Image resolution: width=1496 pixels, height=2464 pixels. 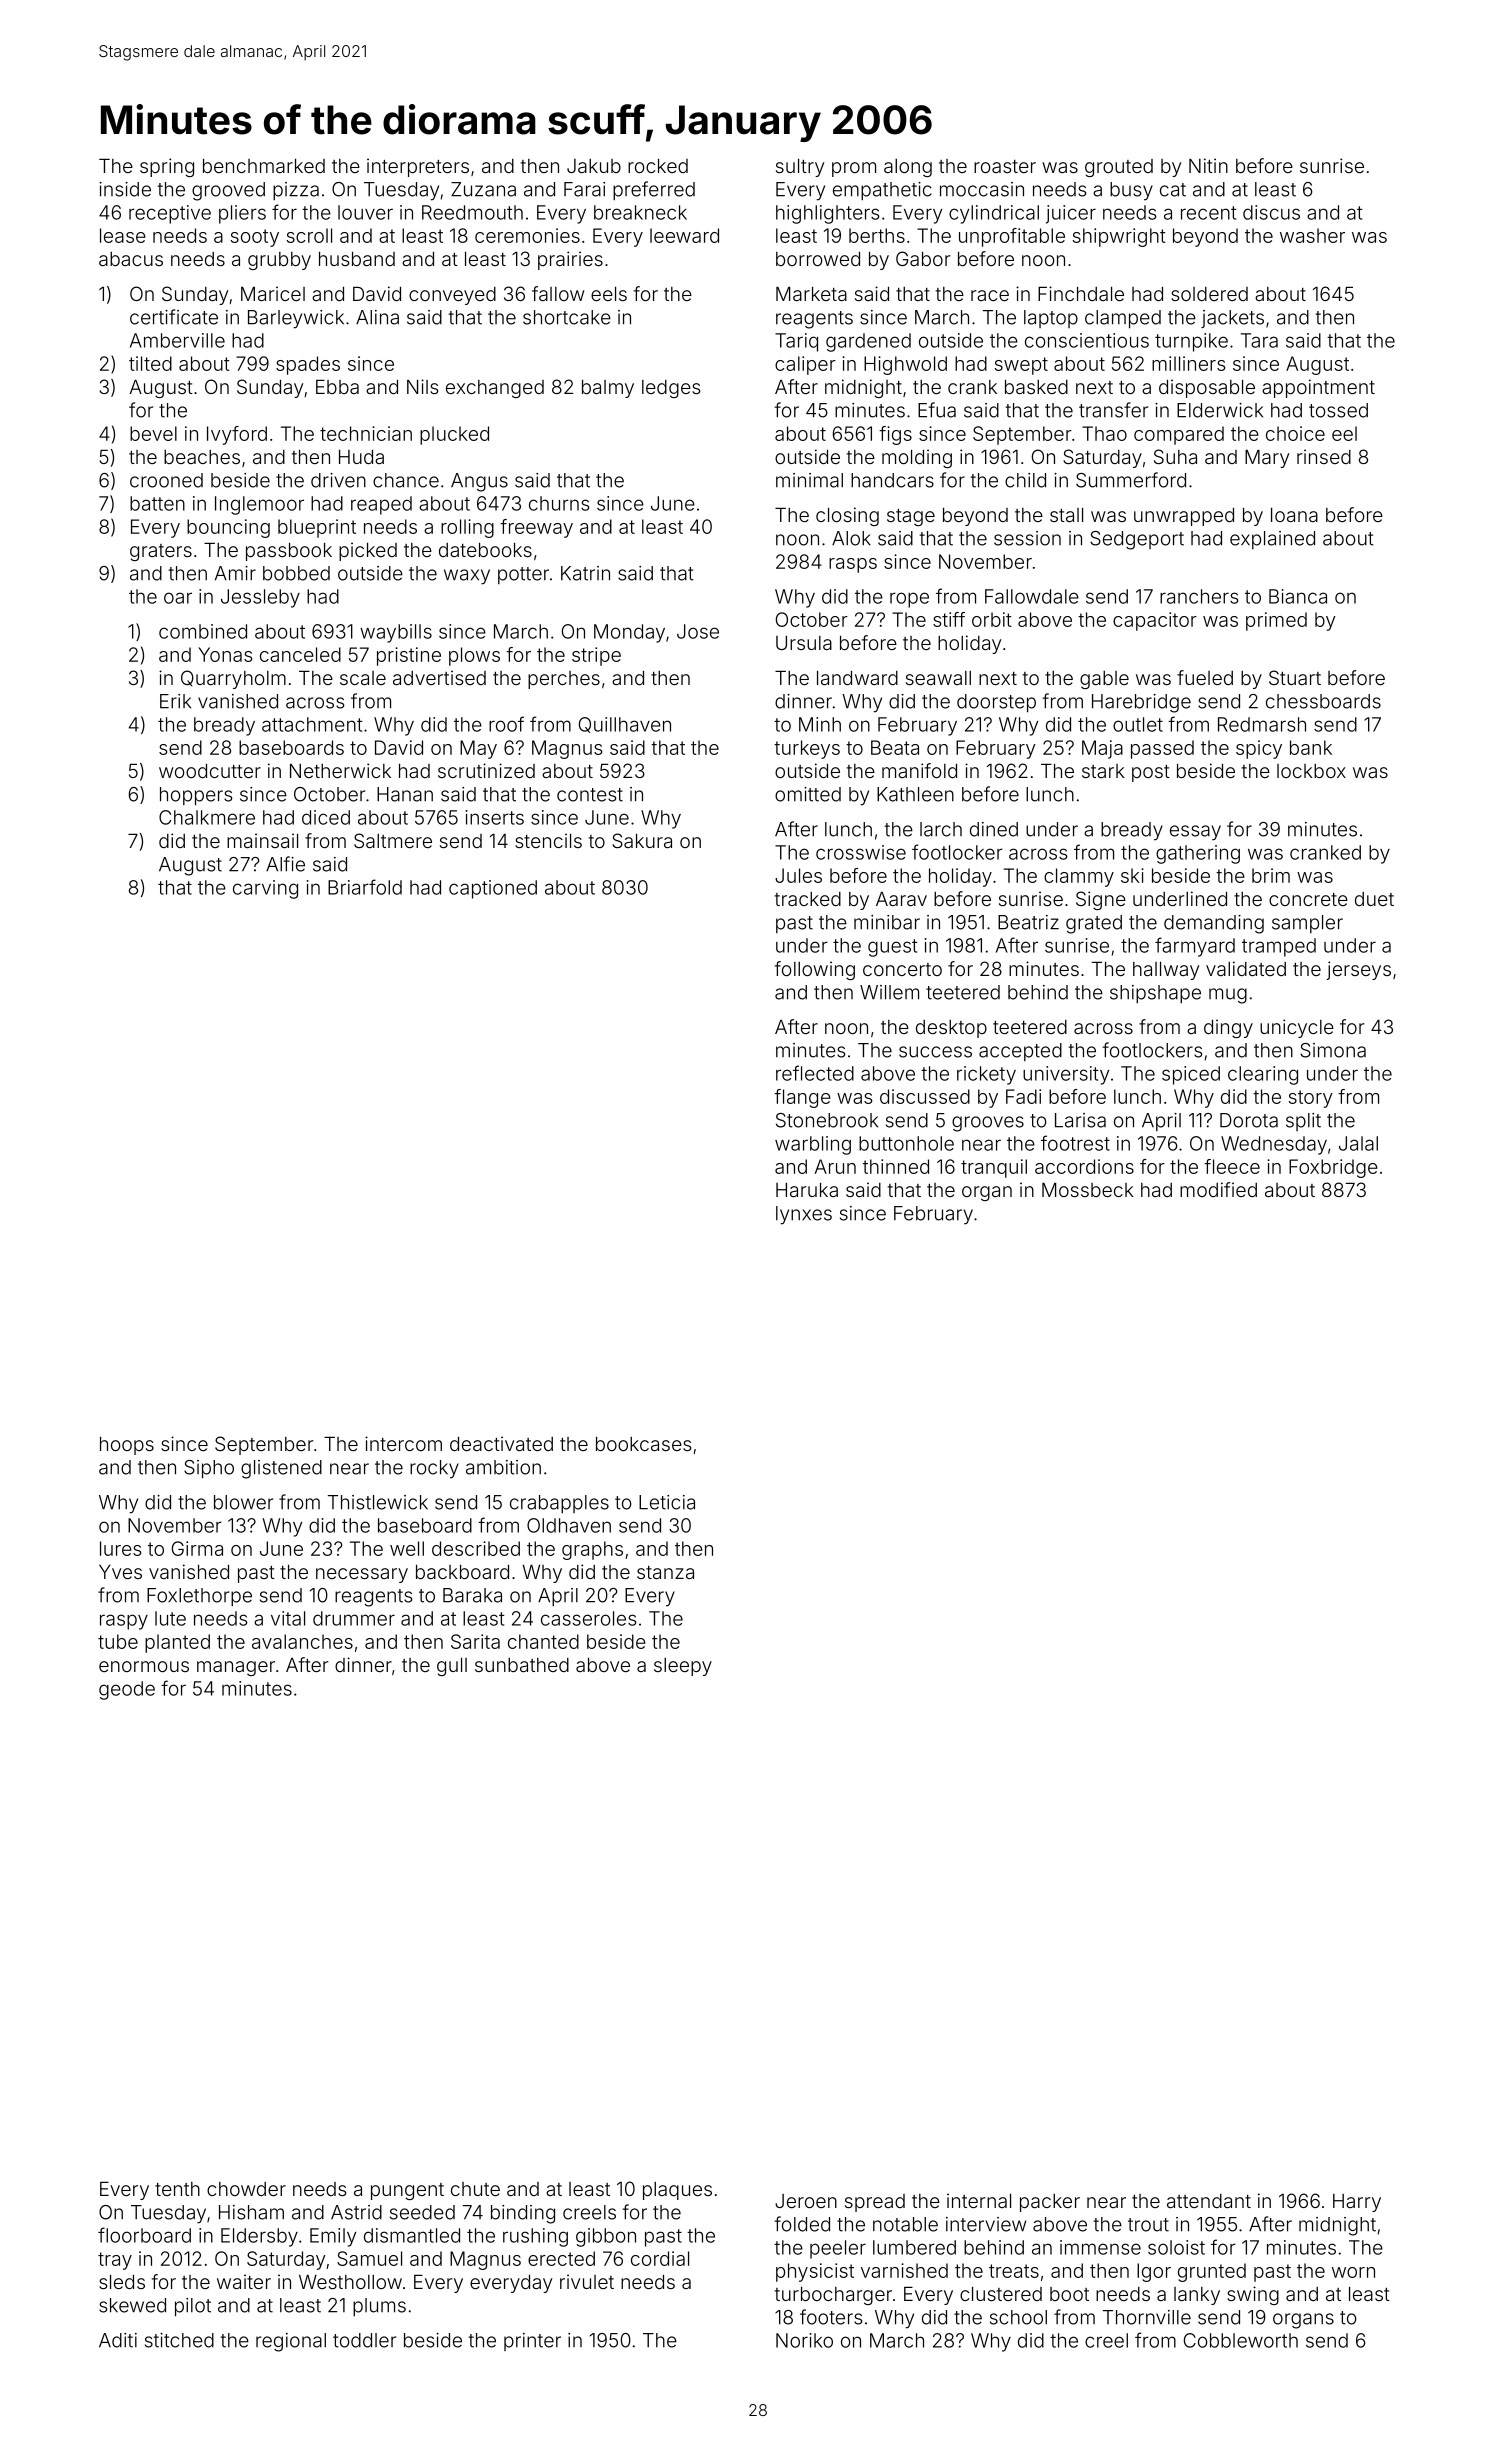 I want to click on printer, so click(x=532, y=2342).
